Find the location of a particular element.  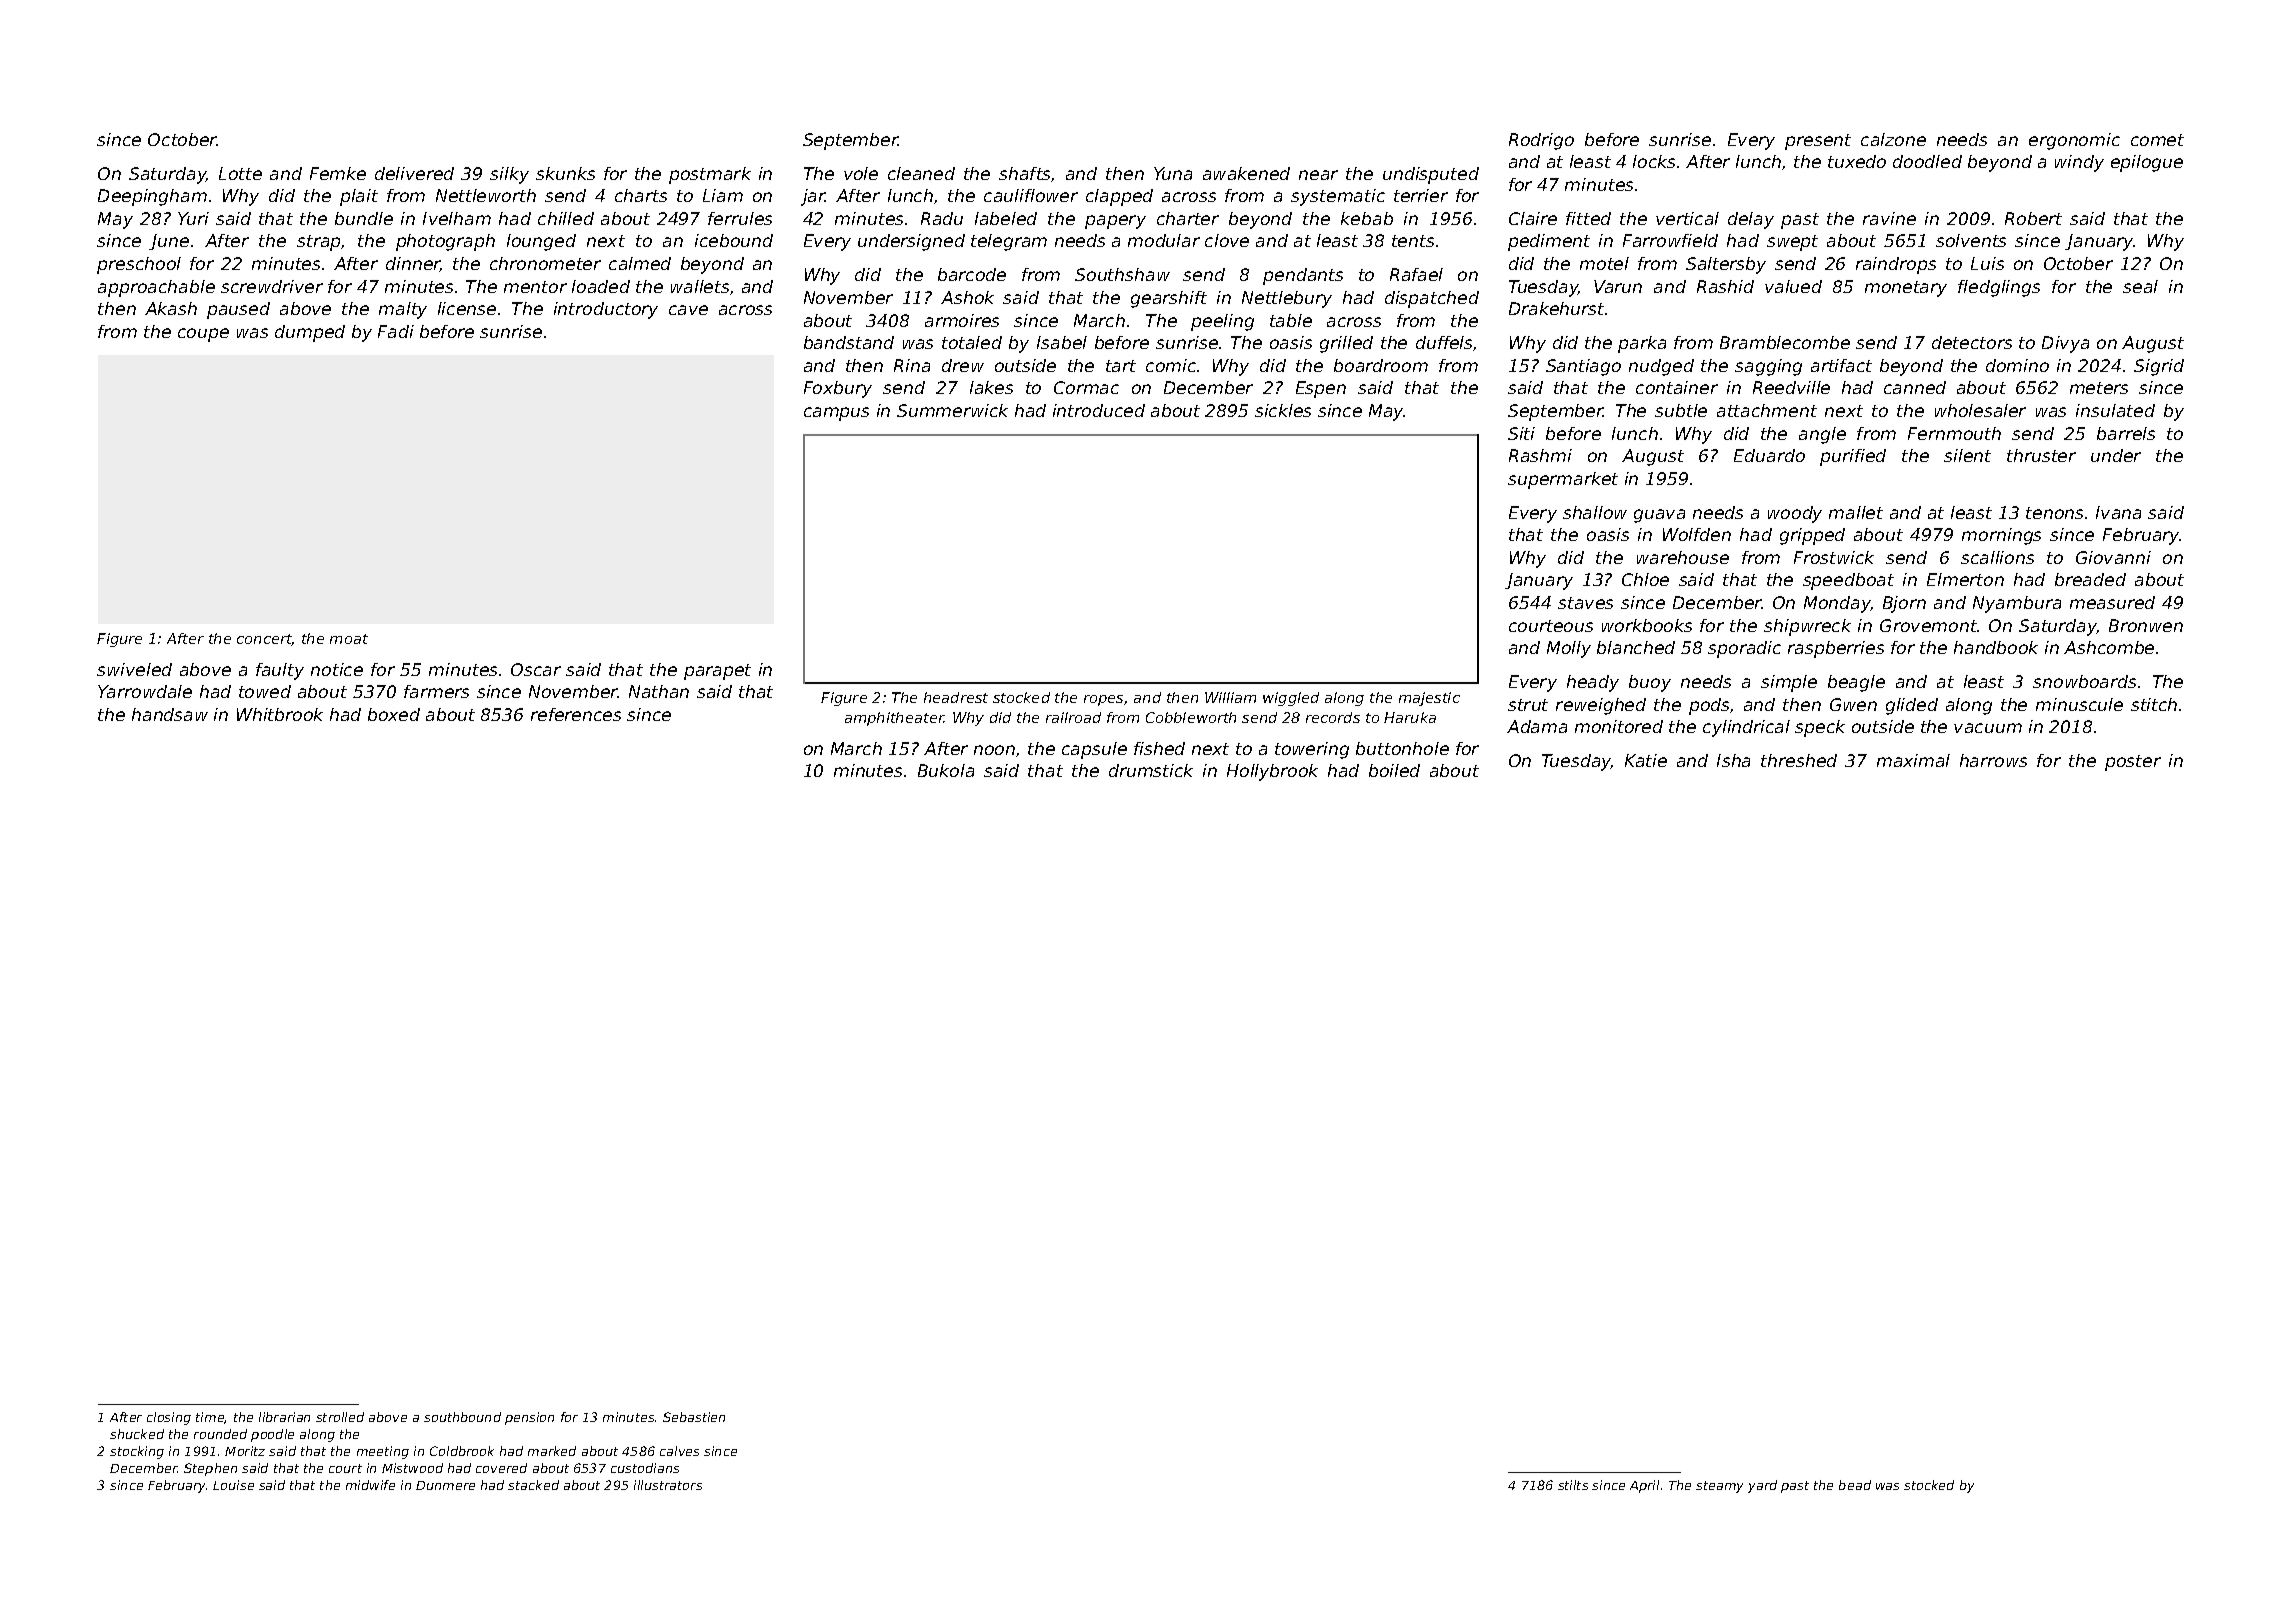

preschool is located at coordinates (139, 265).
